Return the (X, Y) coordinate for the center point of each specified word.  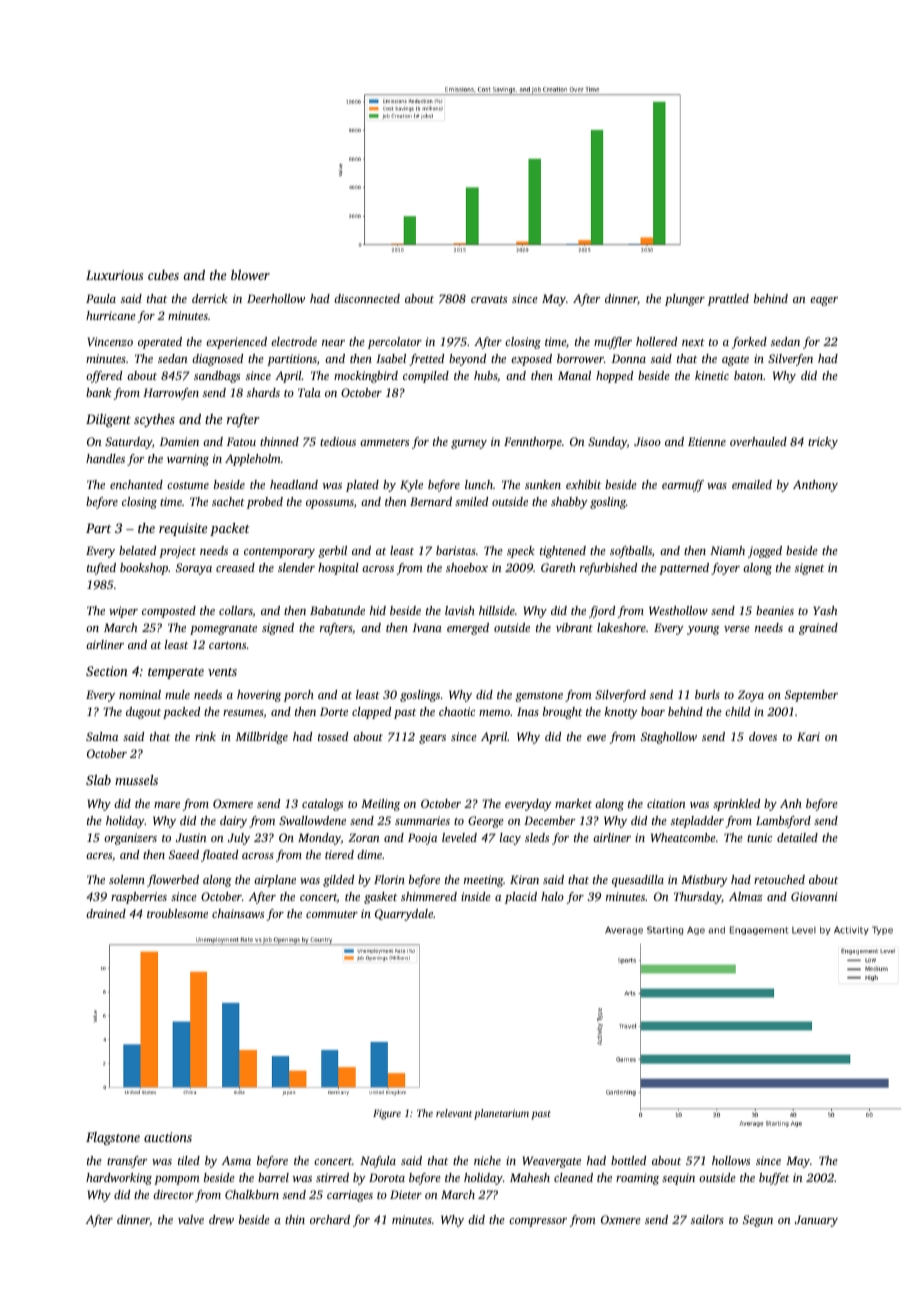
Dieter (406, 1194)
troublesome (177, 913)
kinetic (712, 375)
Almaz (746, 896)
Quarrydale (404, 915)
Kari (808, 736)
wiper (123, 612)
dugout (143, 713)
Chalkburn (252, 1194)
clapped (371, 713)
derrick (210, 298)
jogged (765, 552)
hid (378, 610)
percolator (395, 343)
